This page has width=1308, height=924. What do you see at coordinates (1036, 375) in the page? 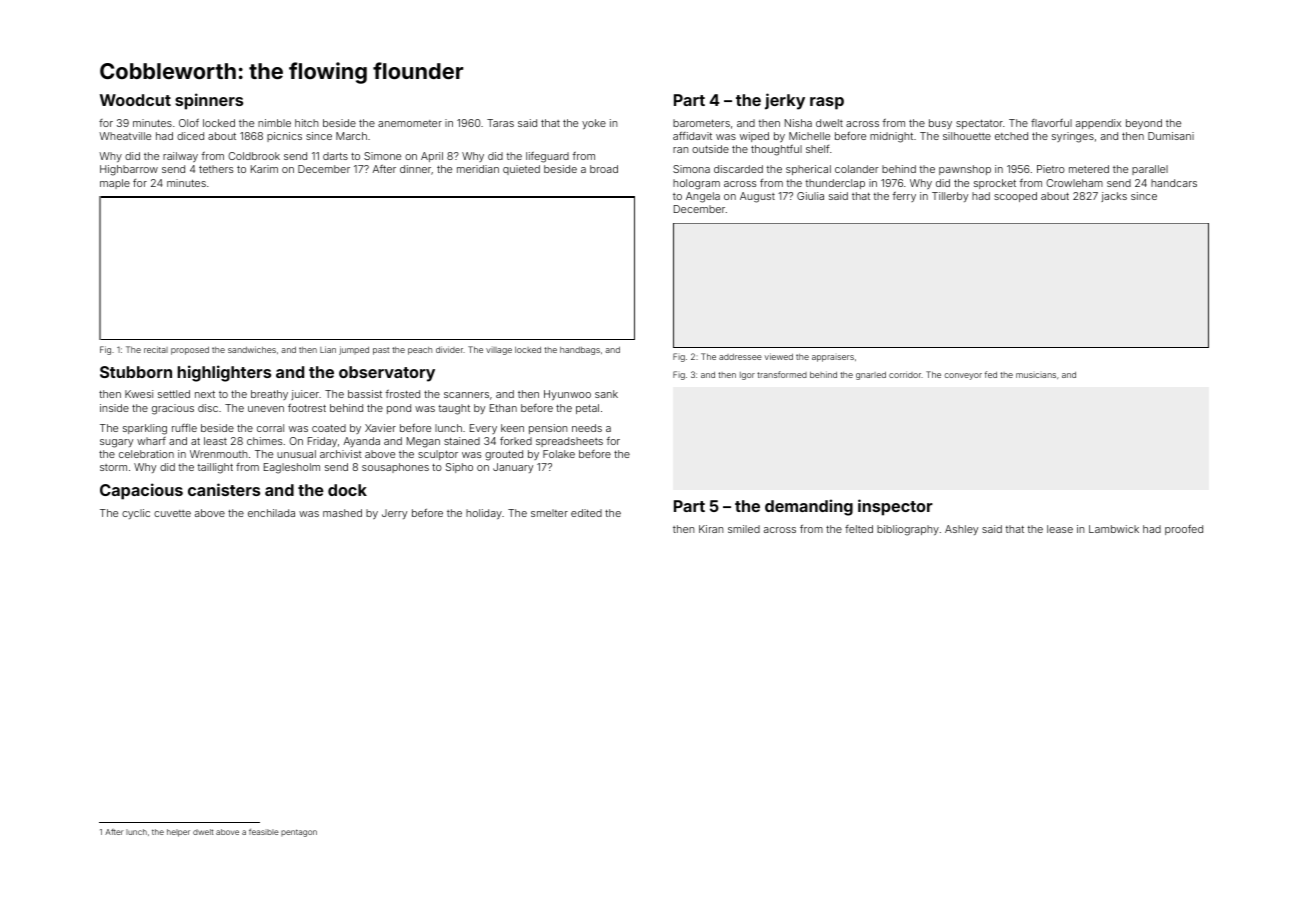
I see `musicians` at bounding box center [1036, 375].
